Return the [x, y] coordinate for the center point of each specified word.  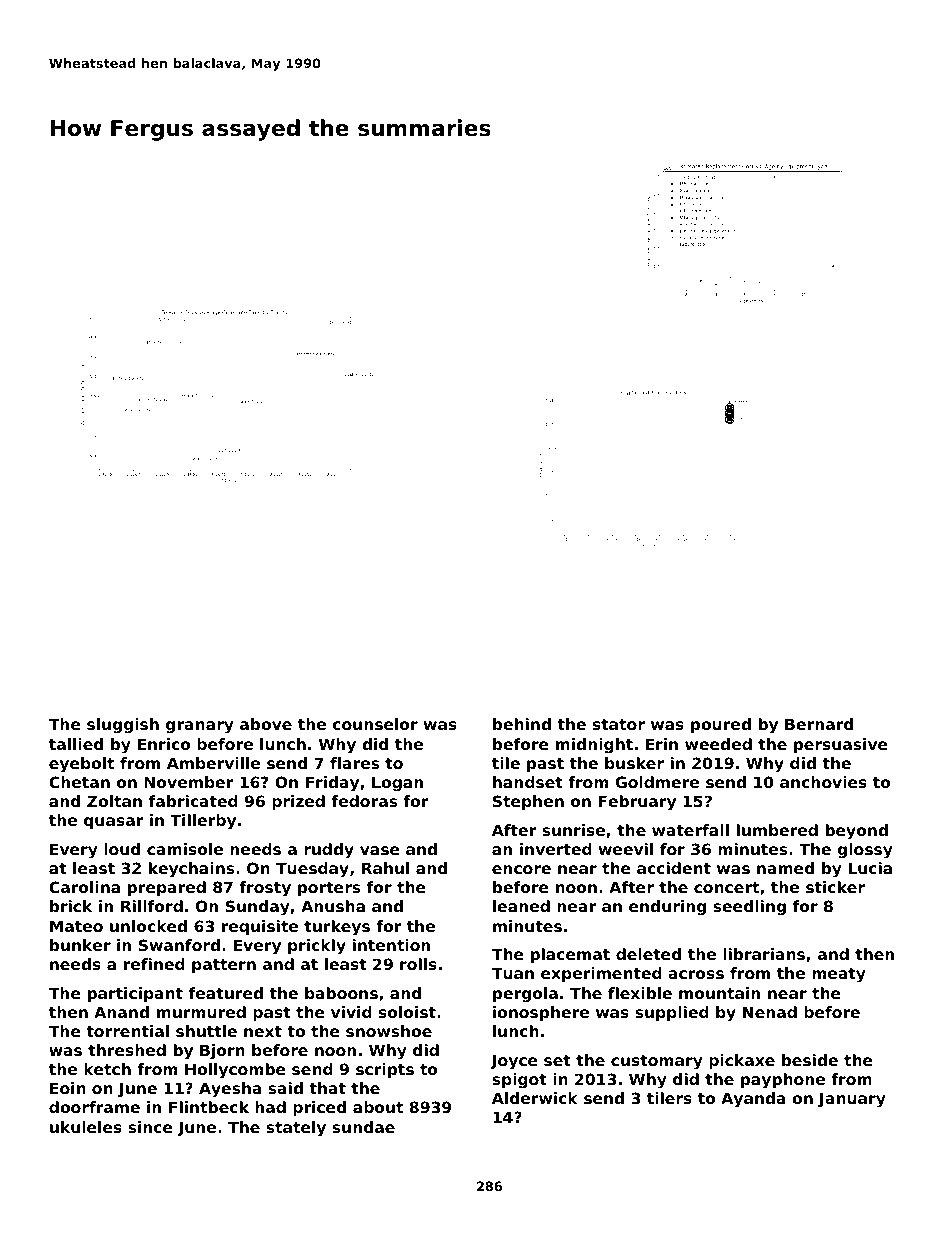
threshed [127, 1050]
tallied [76, 744]
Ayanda [753, 1100]
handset [528, 782]
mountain [719, 993]
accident [674, 868]
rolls [418, 964]
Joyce [514, 1062]
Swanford [179, 945]
